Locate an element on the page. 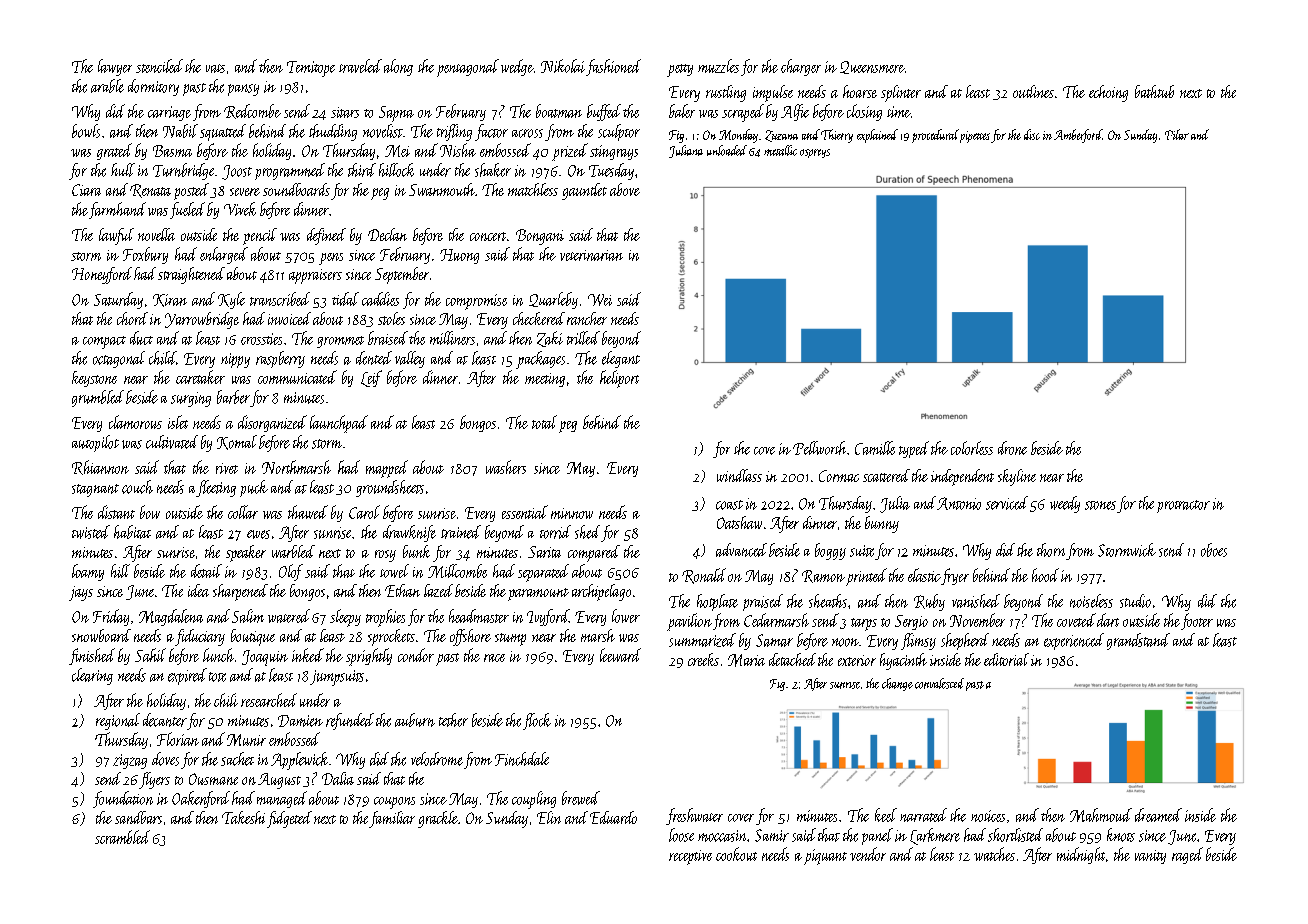  dreamed is located at coordinates (1158, 815).
